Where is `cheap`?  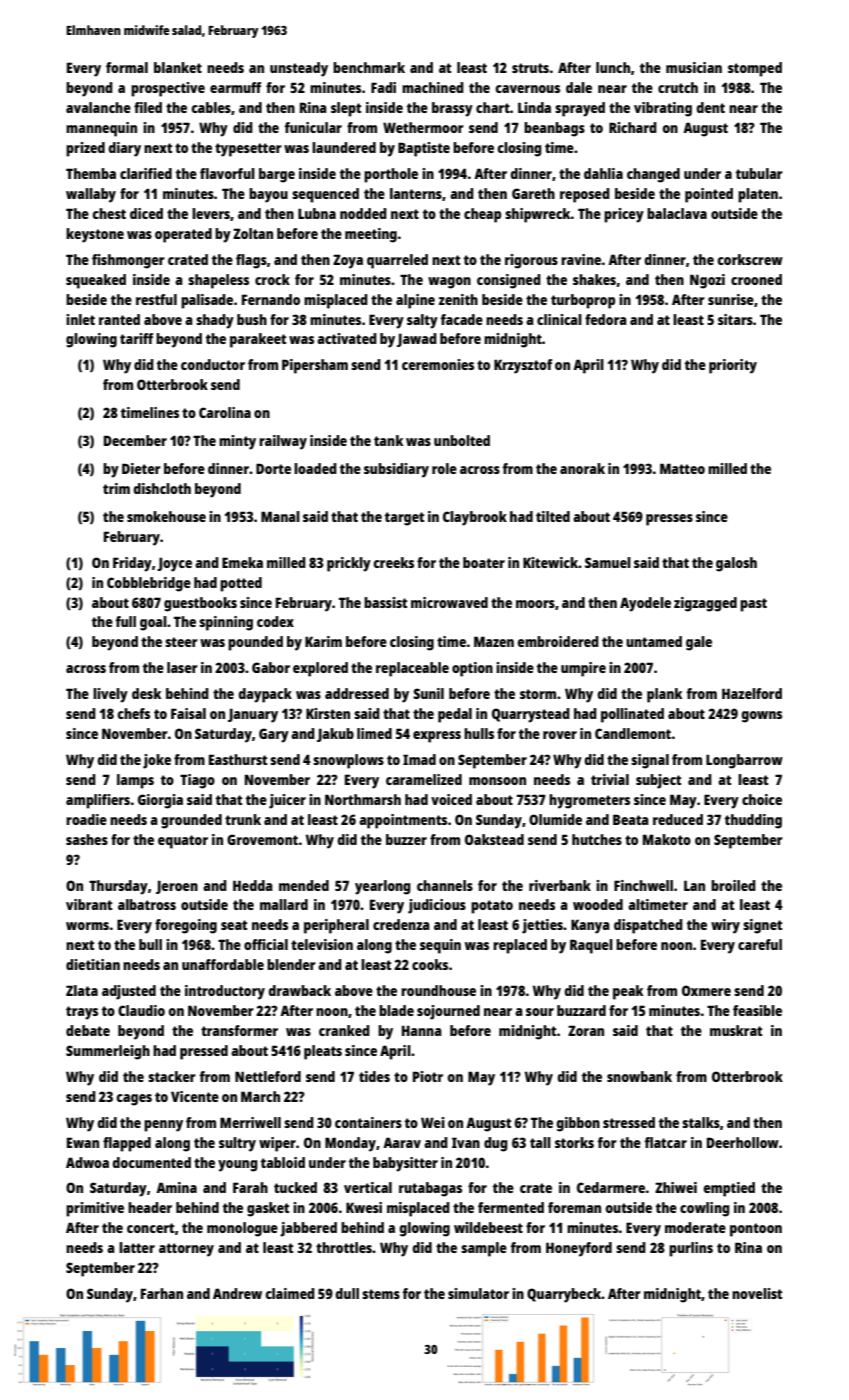 cheap is located at coordinates (482, 215).
